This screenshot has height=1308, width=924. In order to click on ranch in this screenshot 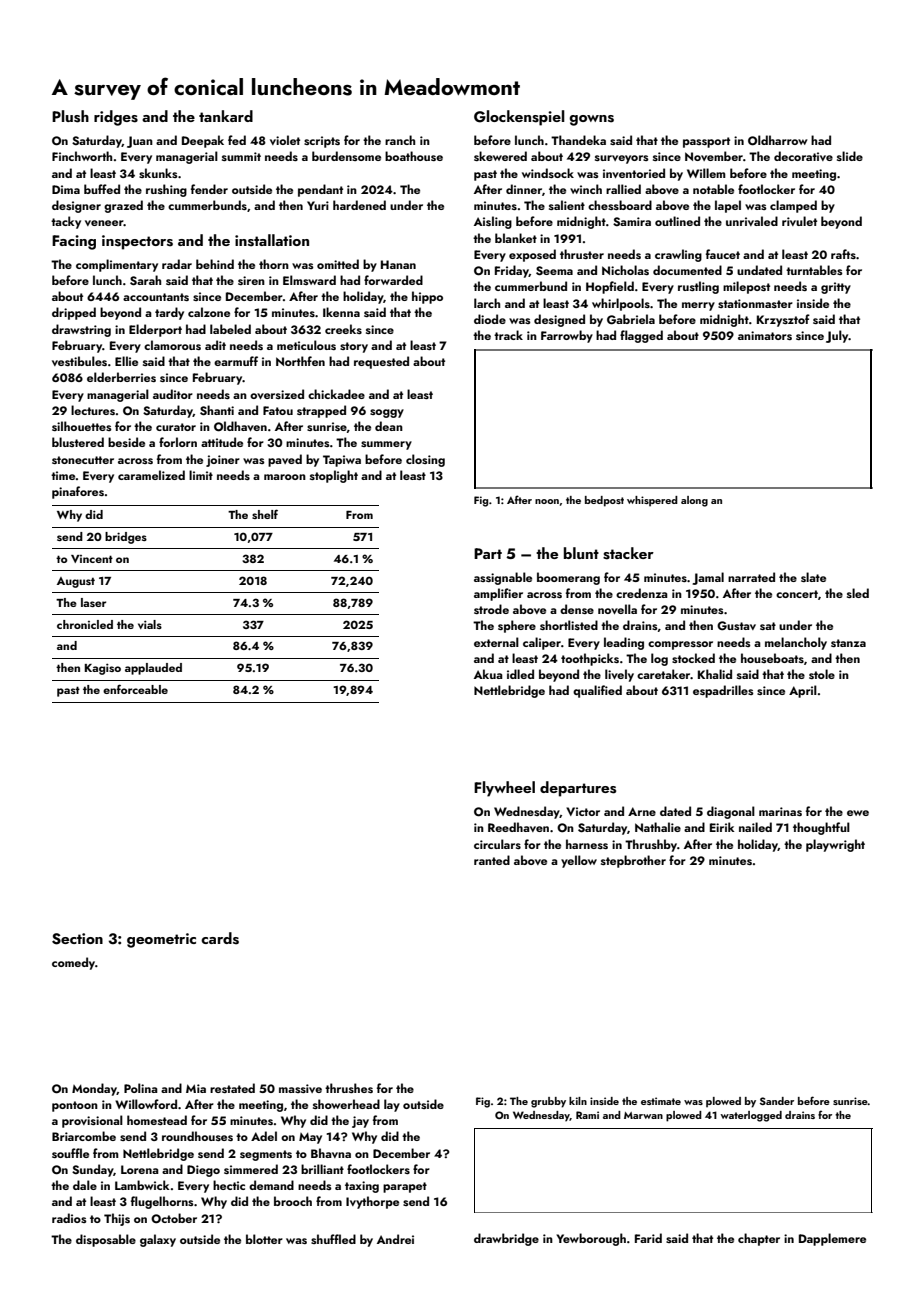, I will do `click(400, 140)`.
